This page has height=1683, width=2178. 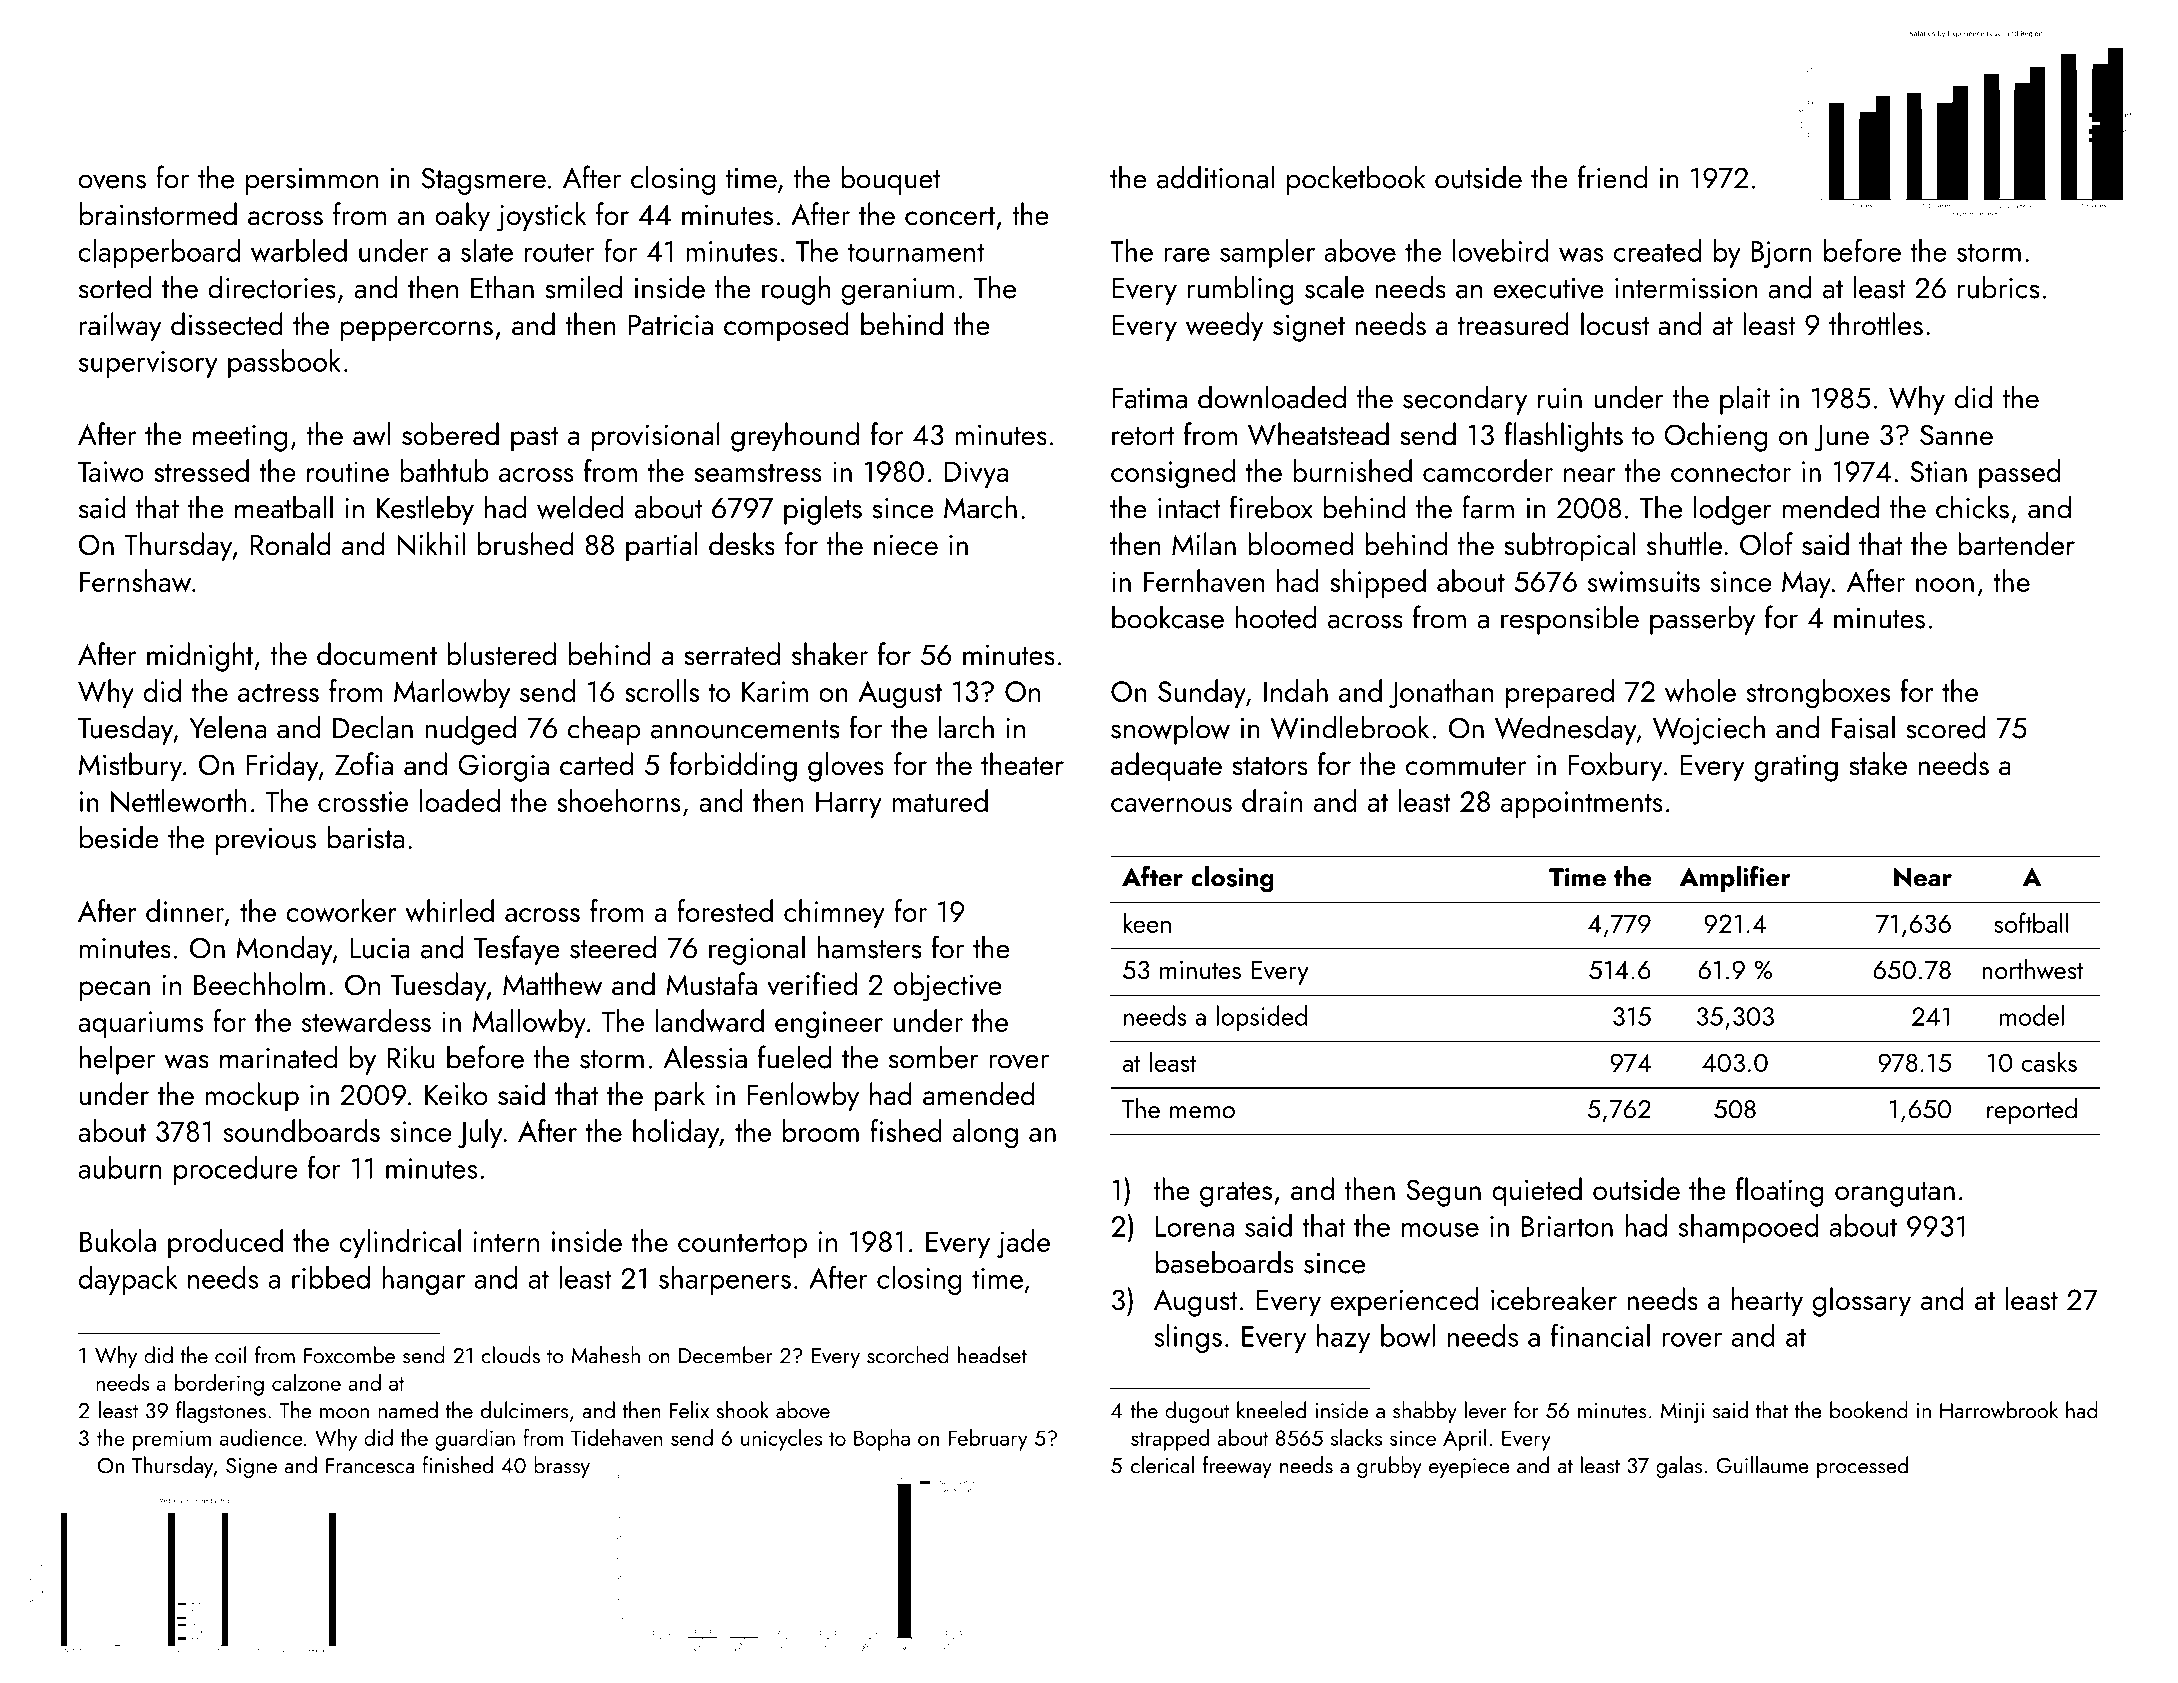 I want to click on Francesca, so click(x=370, y=1466).
